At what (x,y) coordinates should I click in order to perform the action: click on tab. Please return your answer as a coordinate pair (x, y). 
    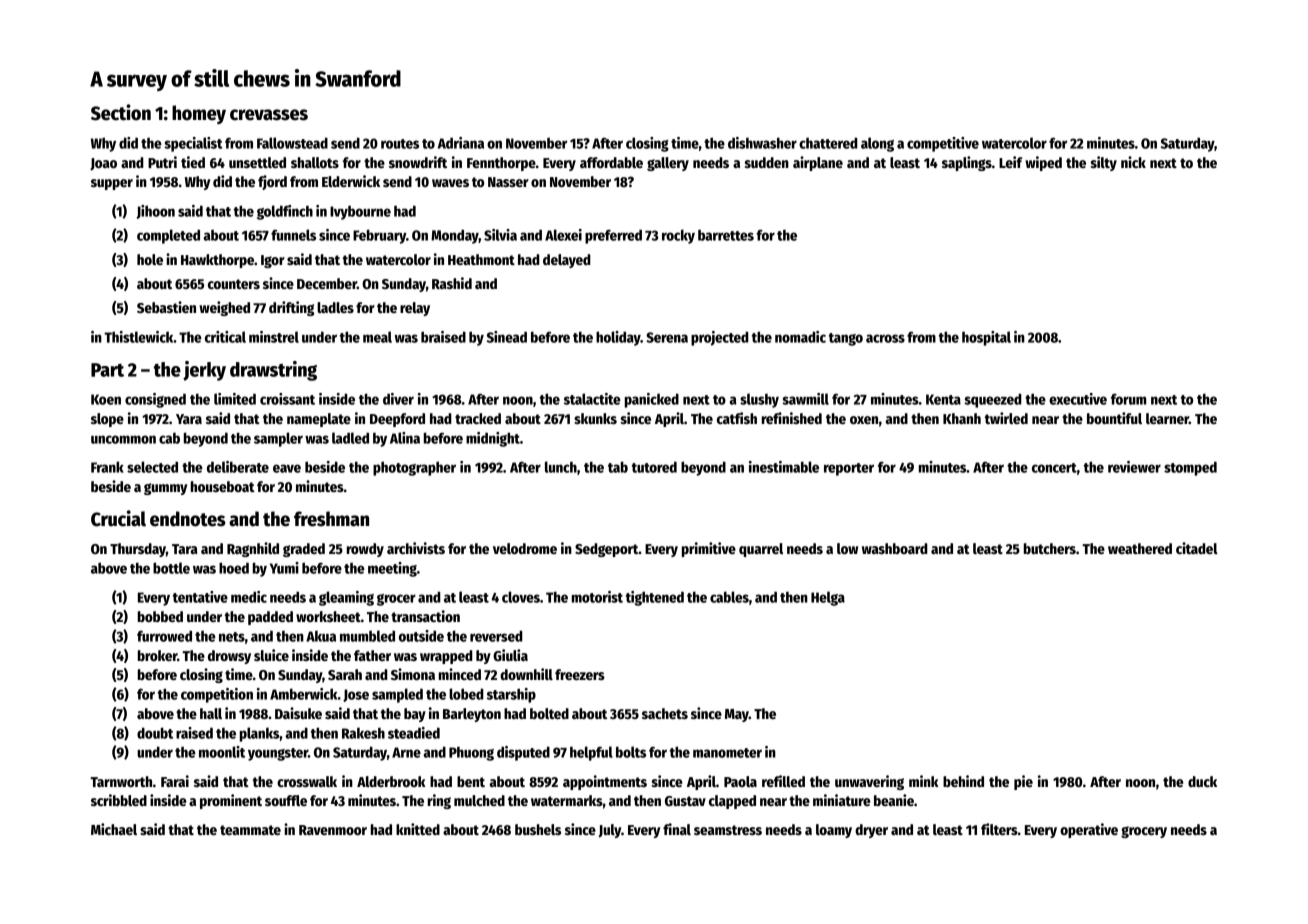
    Looking at the image, I should click on (618, 467).
